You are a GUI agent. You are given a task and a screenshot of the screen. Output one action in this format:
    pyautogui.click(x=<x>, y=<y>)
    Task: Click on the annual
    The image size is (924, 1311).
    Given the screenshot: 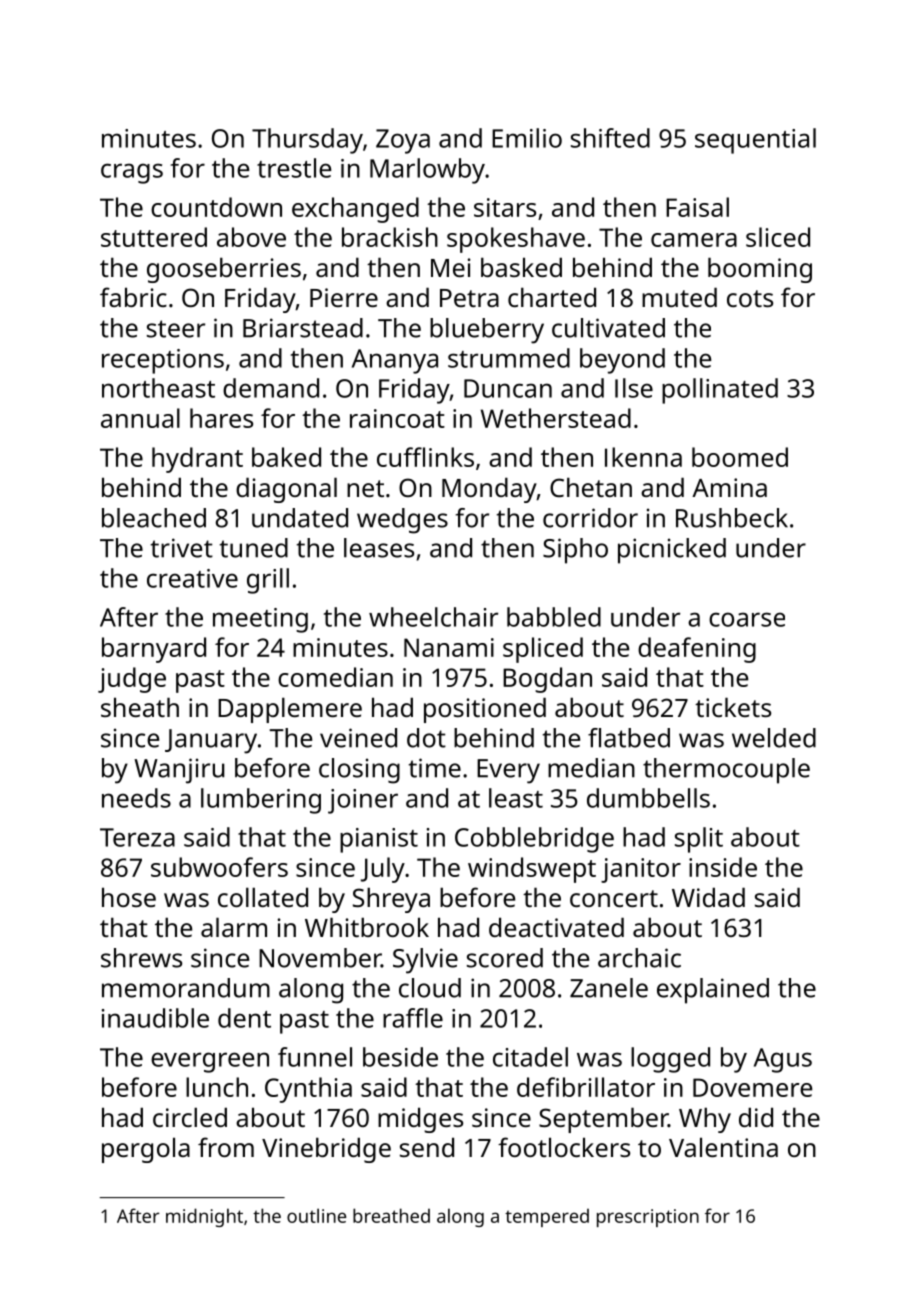 What is the action you would take?
    pyautogui.click(x=140, y=418)
